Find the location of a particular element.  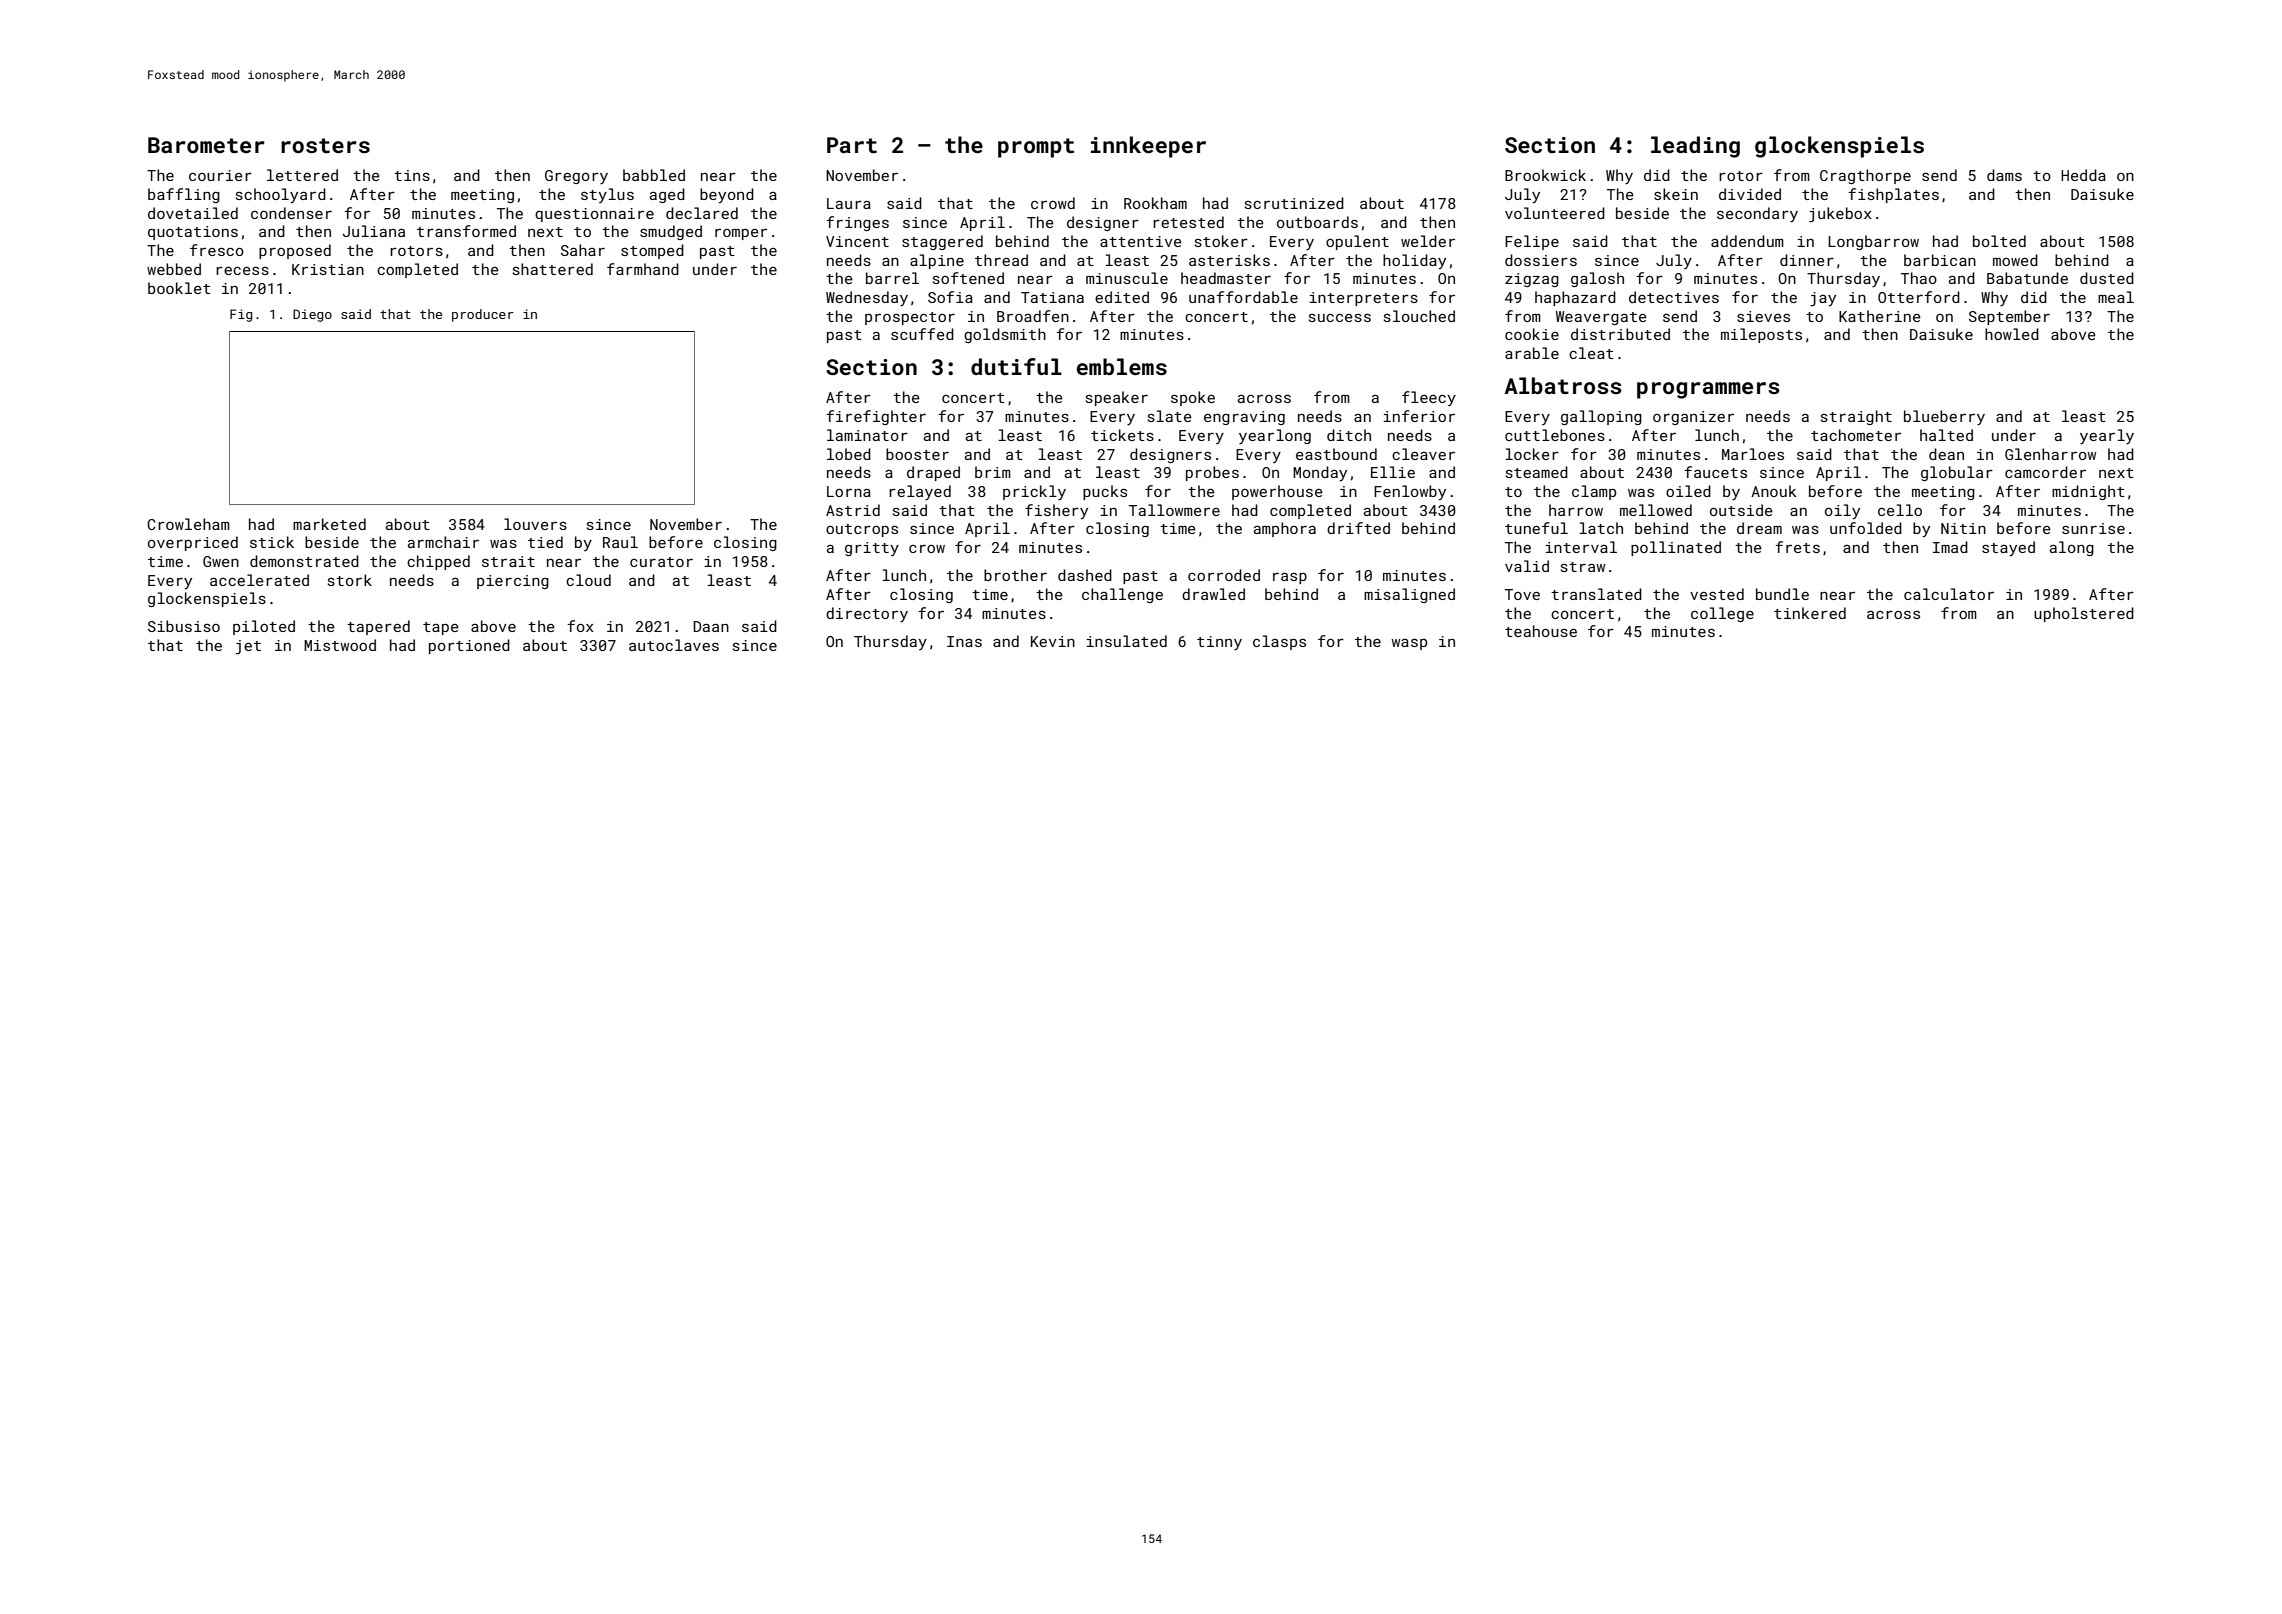

tins is located at coordinates (412, 175).
